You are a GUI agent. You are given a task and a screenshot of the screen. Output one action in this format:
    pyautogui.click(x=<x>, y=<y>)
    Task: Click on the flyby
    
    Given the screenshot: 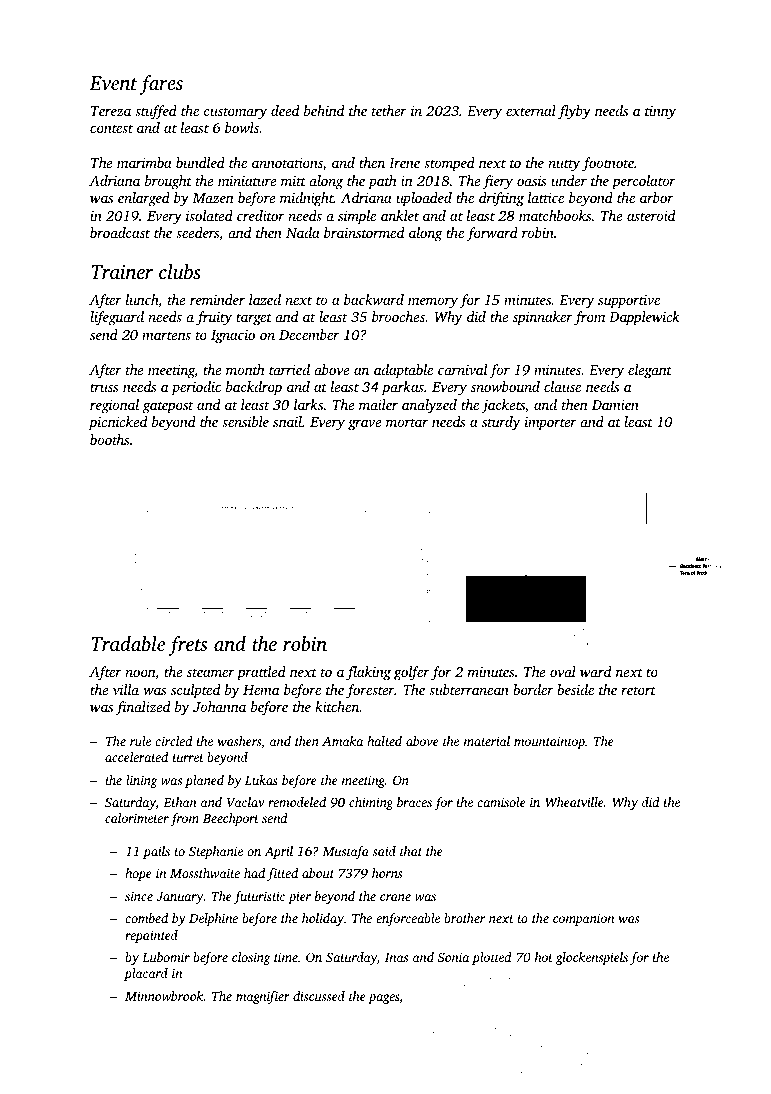 What is the action you would take?
    pyautogui.click(x=574, y=112)
